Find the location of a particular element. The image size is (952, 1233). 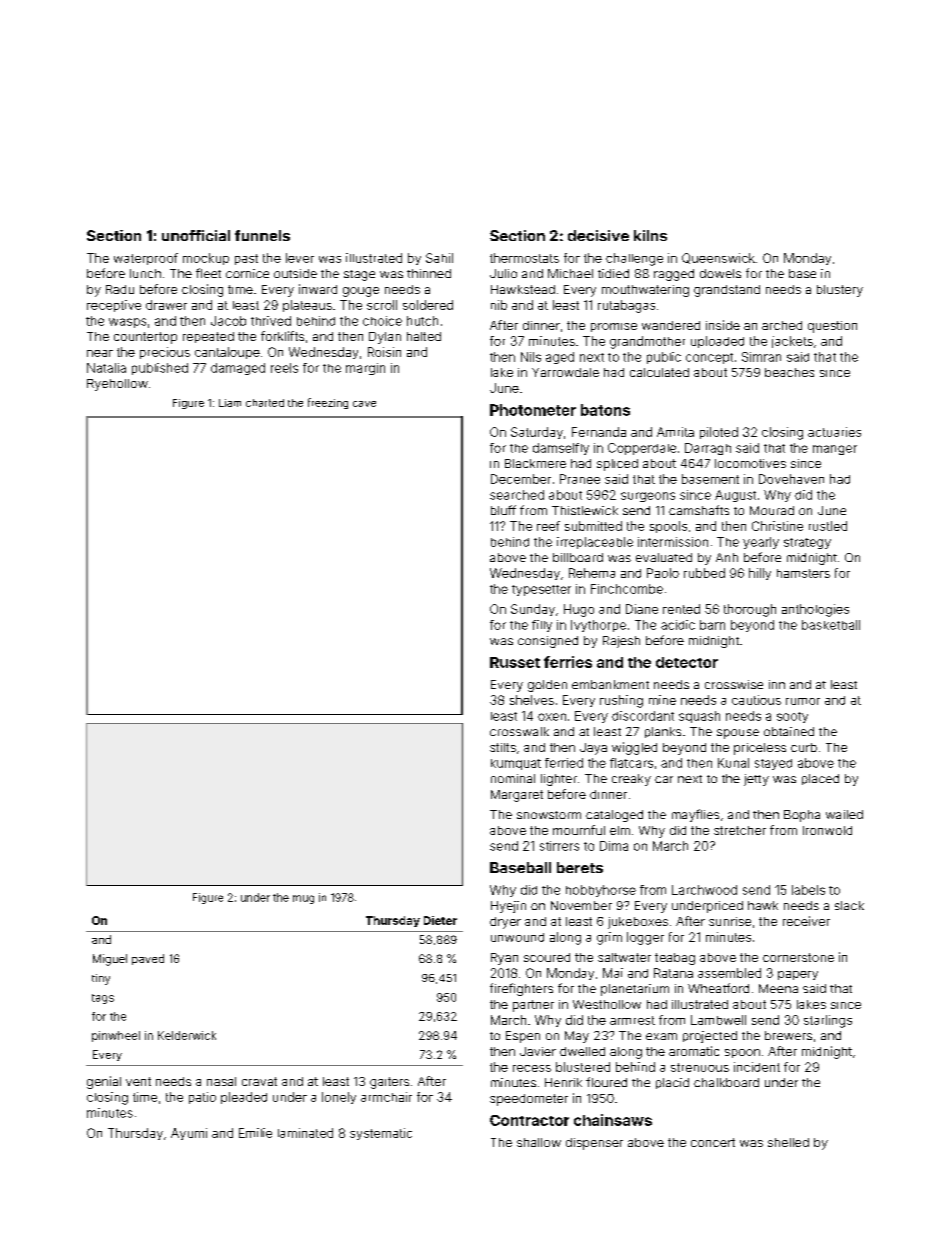

Liam is located at coordinates (230, 403).
